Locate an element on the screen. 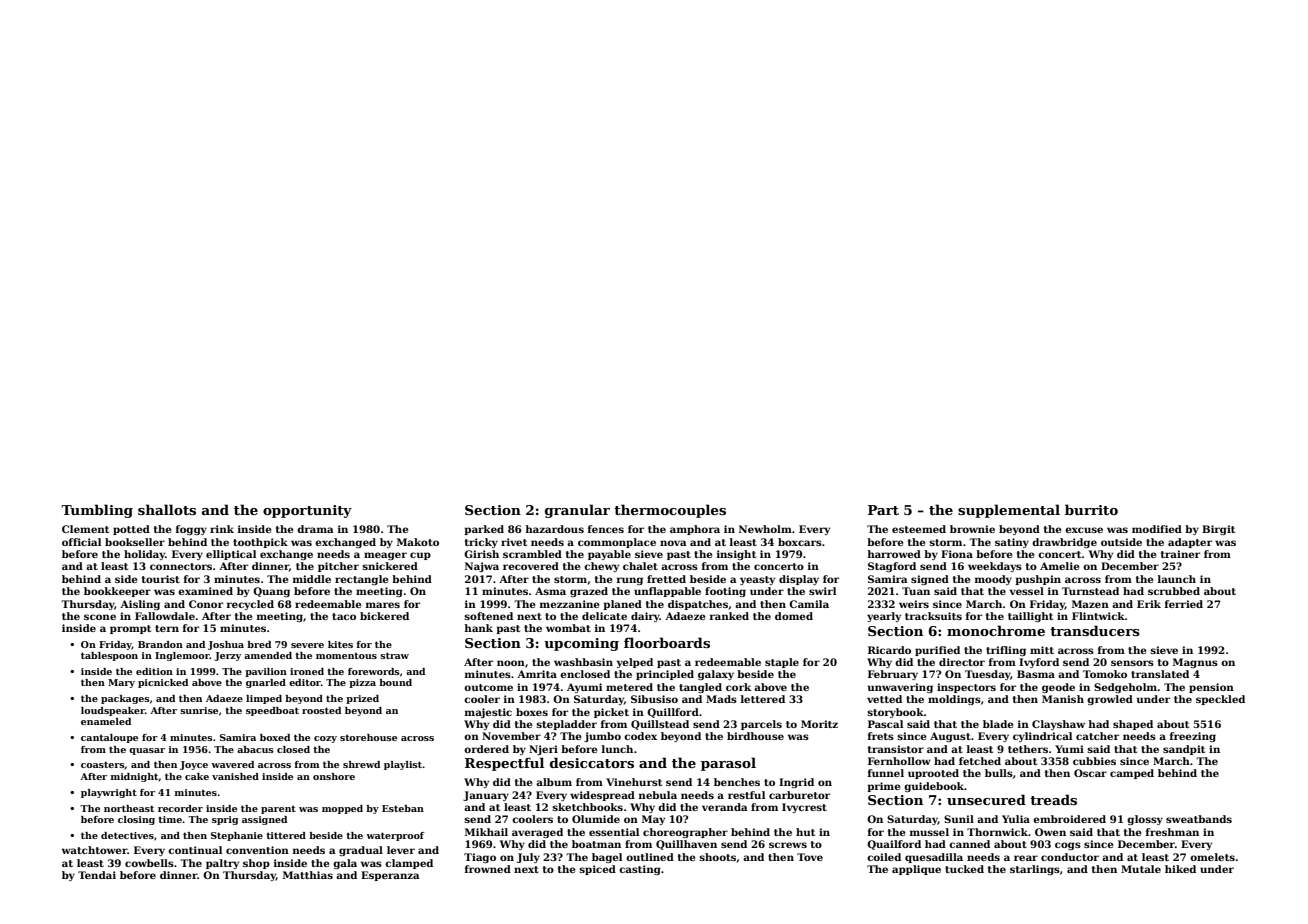 Image resolution: width=1308 pixels, height=924 pixels. Tomoko is located at coordinates (1105, 674).
